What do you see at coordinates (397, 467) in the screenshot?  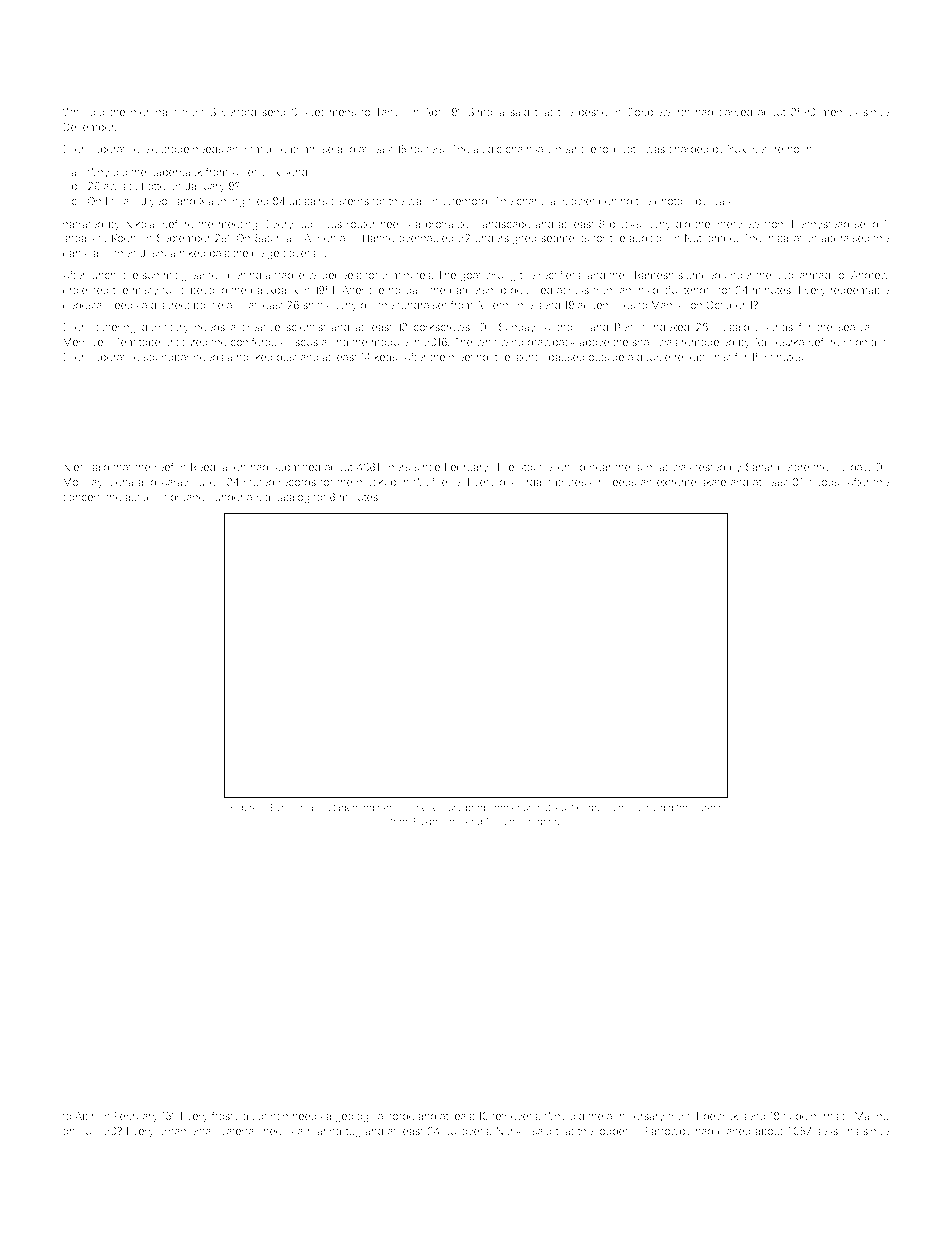 I see `liners` at bounding box center [397, 467].
